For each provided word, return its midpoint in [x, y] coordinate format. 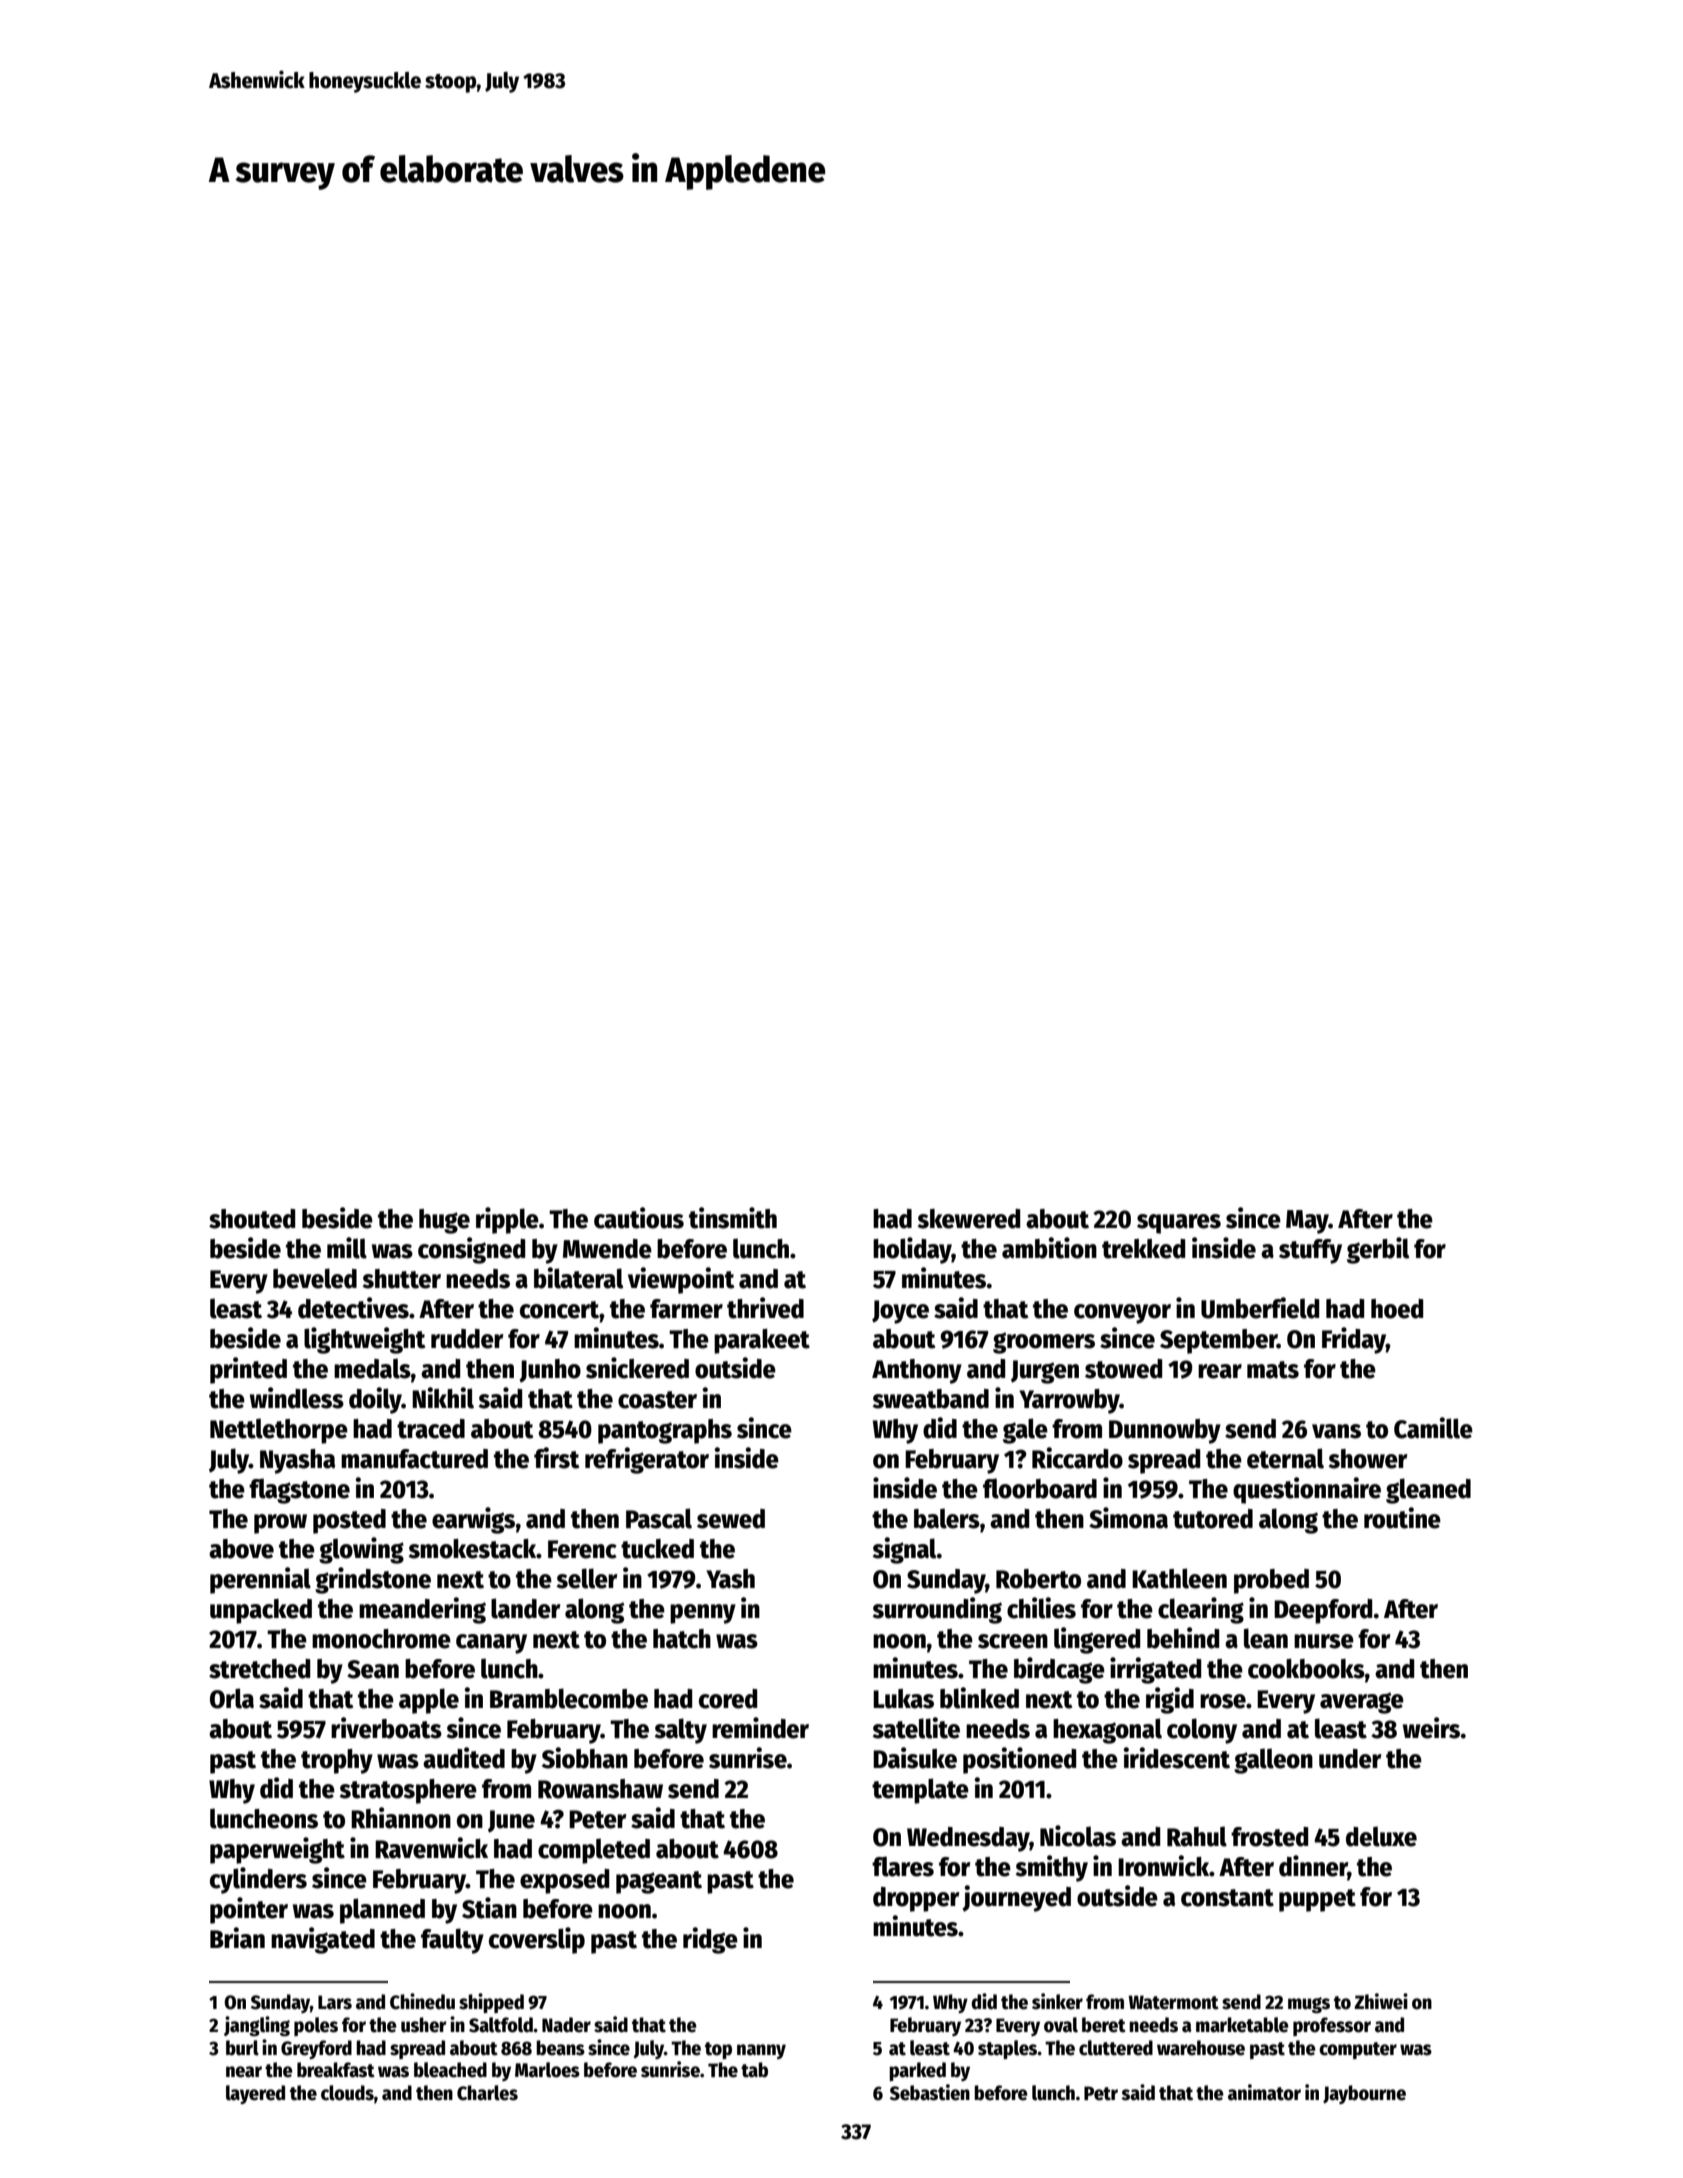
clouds [347, 2093]
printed [248, 1370]
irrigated [1155, 1670]
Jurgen [1045, 1372]
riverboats [386, 1728]
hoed [1397, 1309]
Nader [566, 2025]
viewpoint [681, 1280]
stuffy [1310, 1251]
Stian [489, 1908]
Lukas [903, 1699]
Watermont [1173, 2002]
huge [444, 1221]
